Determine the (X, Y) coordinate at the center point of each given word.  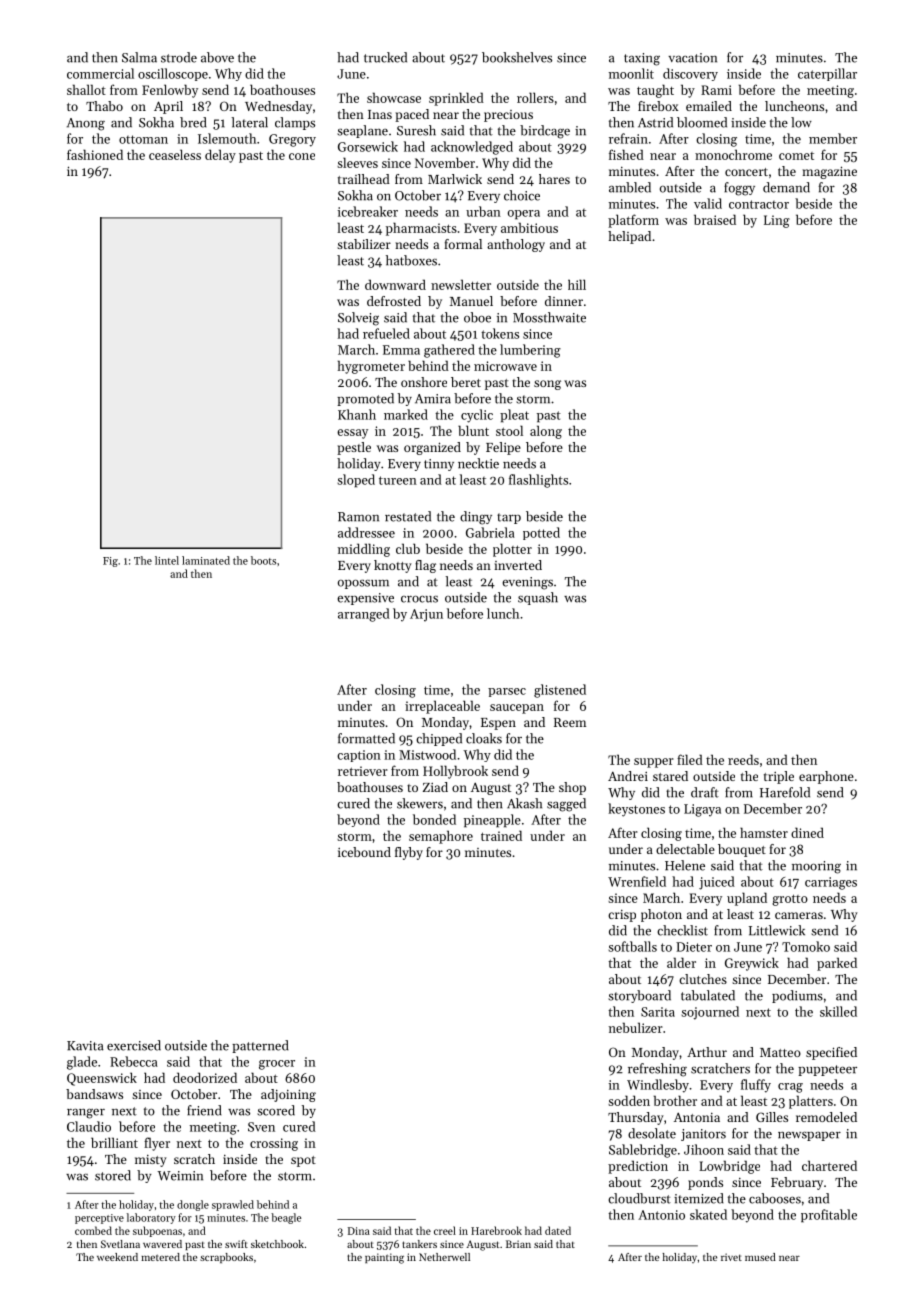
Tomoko (806, 946)
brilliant (114, 1142)
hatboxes (411, 260)
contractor (759, 204)
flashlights (538, 481)
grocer (277, 1065)
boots (263, 560)
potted (541, 533)
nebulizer (636, 1027)
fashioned (95, 154)
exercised (134, 1045)
